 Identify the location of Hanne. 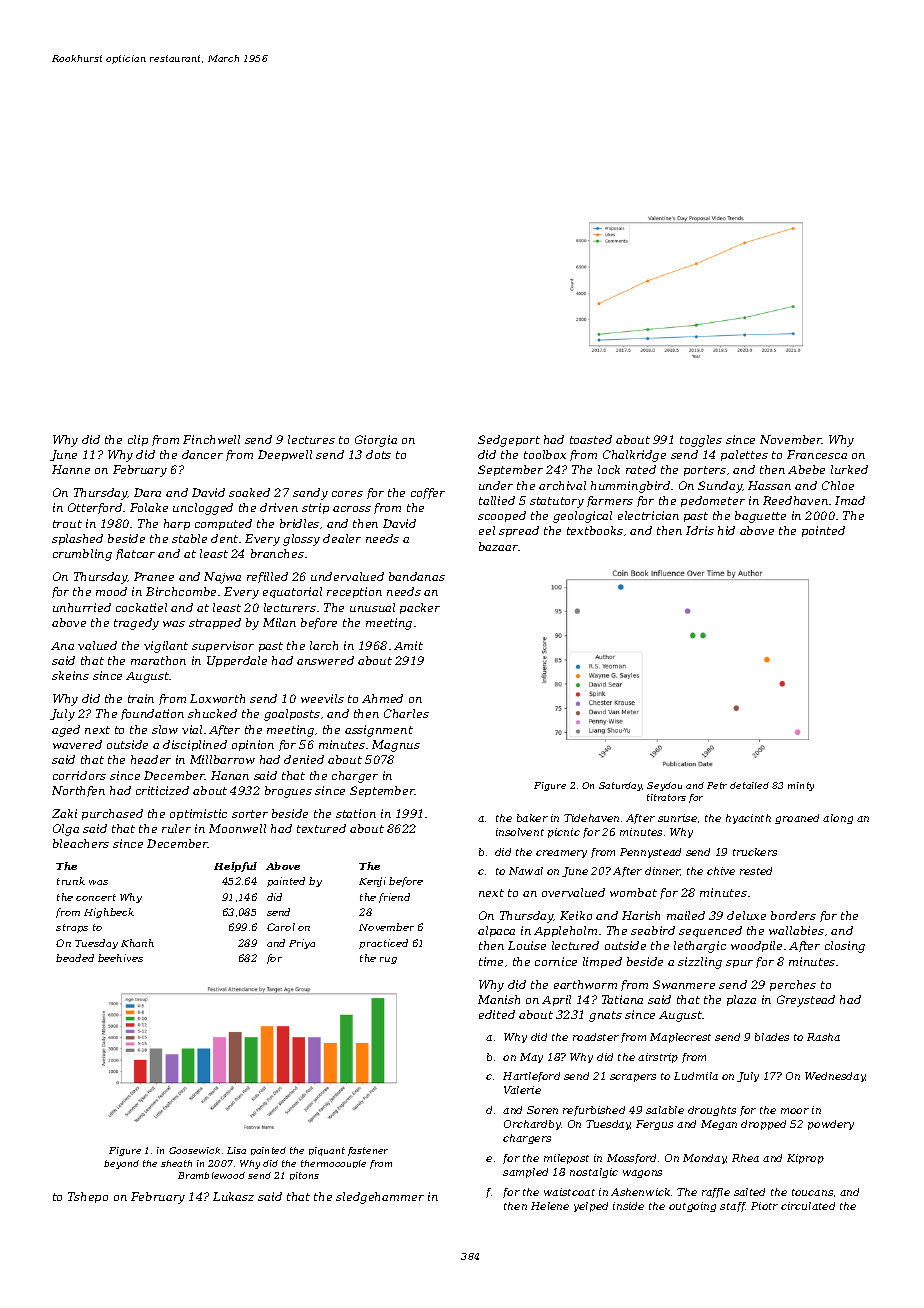
(71, 469).
